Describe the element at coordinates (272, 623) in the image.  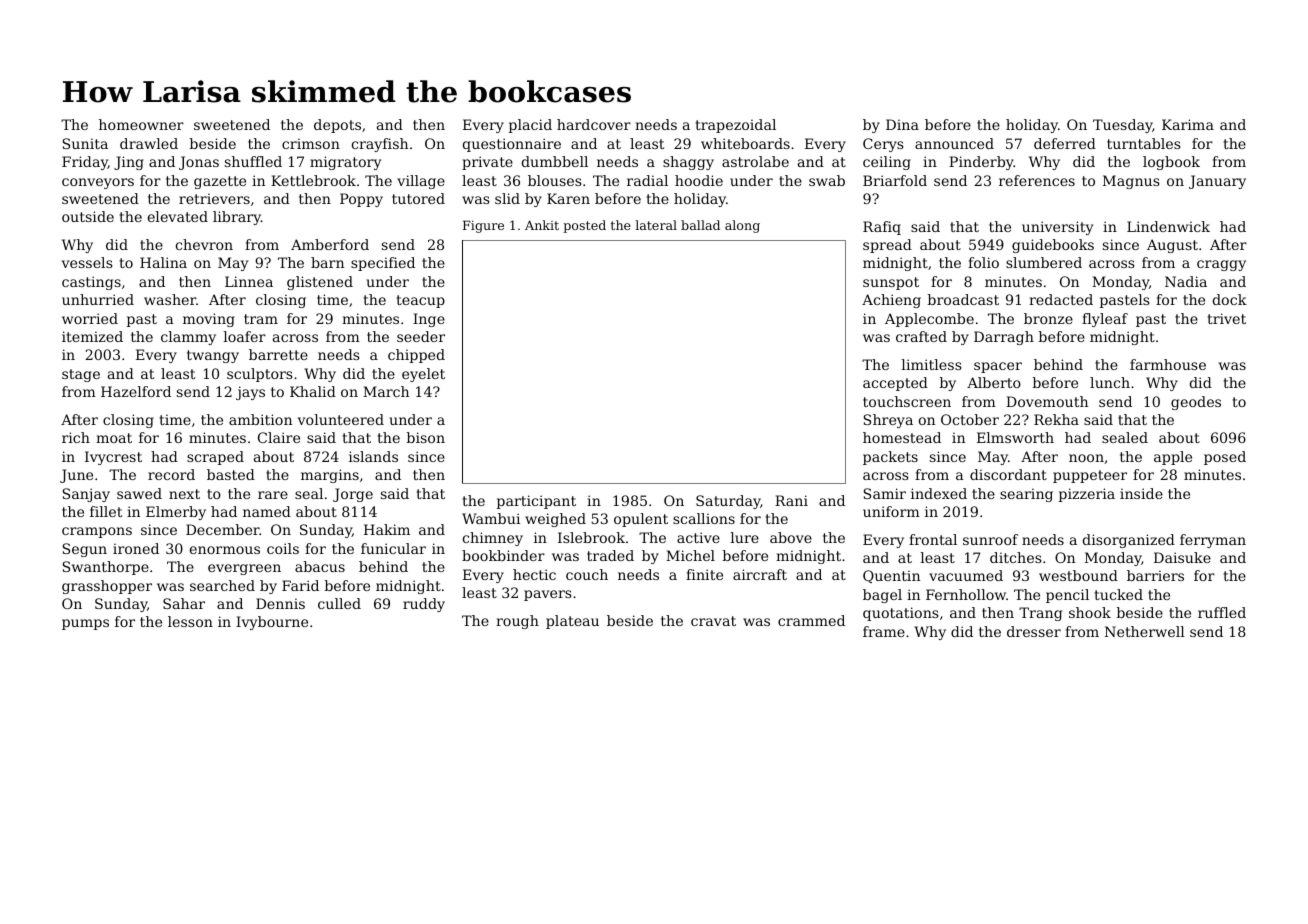
I see `Ivybourne` at that location.
